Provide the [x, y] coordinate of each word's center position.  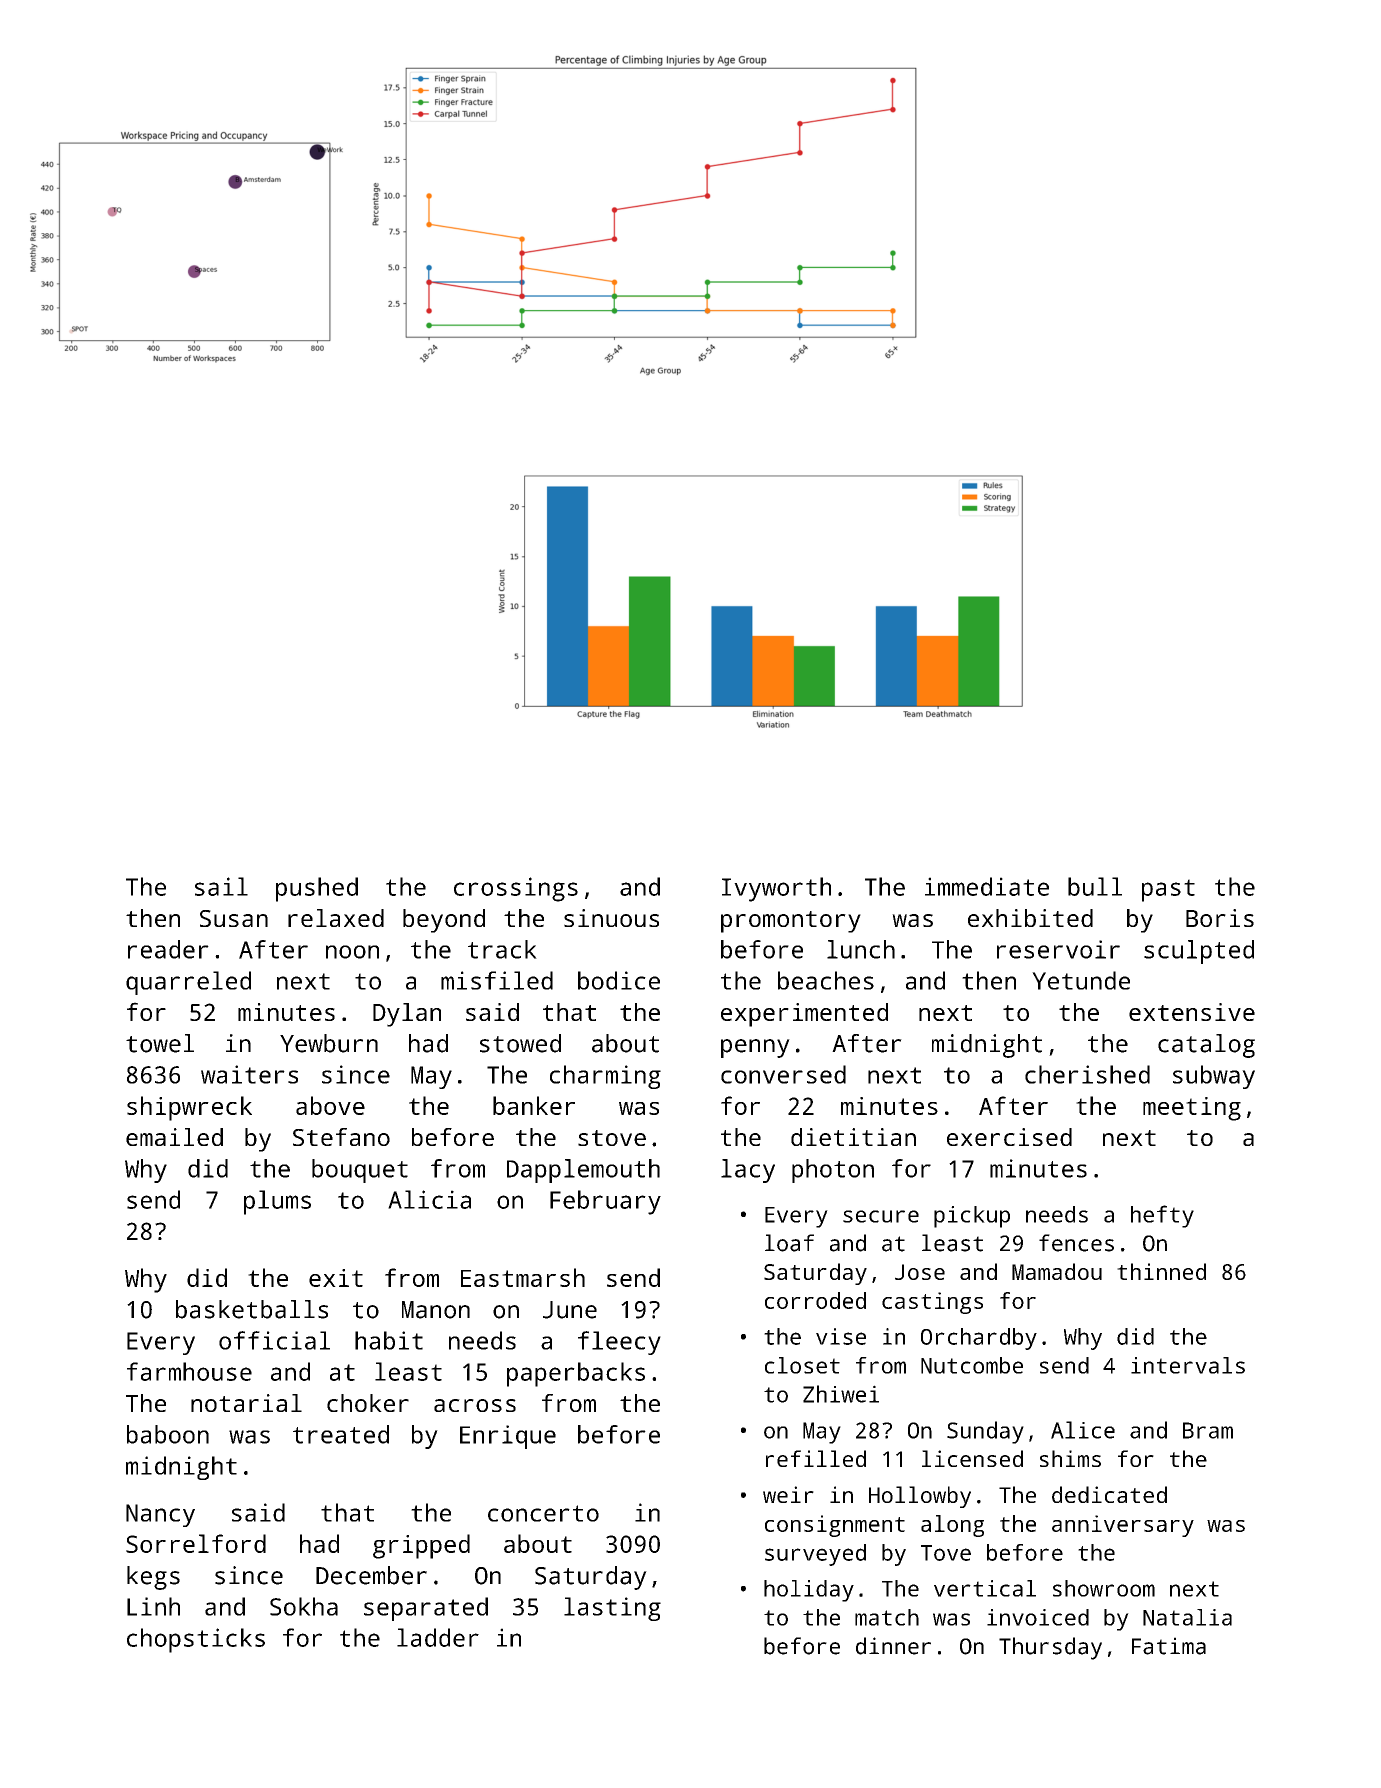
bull [1095, 886]
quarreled [188, 983]
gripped [421, 1546]
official [274, 1340]
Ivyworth [776, 889]
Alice [1083, 1430]
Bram [1208, 1430]
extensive [1192, 1012]
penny [755, 1048]
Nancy [160, 1515]
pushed [317, 889]
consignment [835, 1526]
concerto [543, 1513]
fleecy [619, 1343]
